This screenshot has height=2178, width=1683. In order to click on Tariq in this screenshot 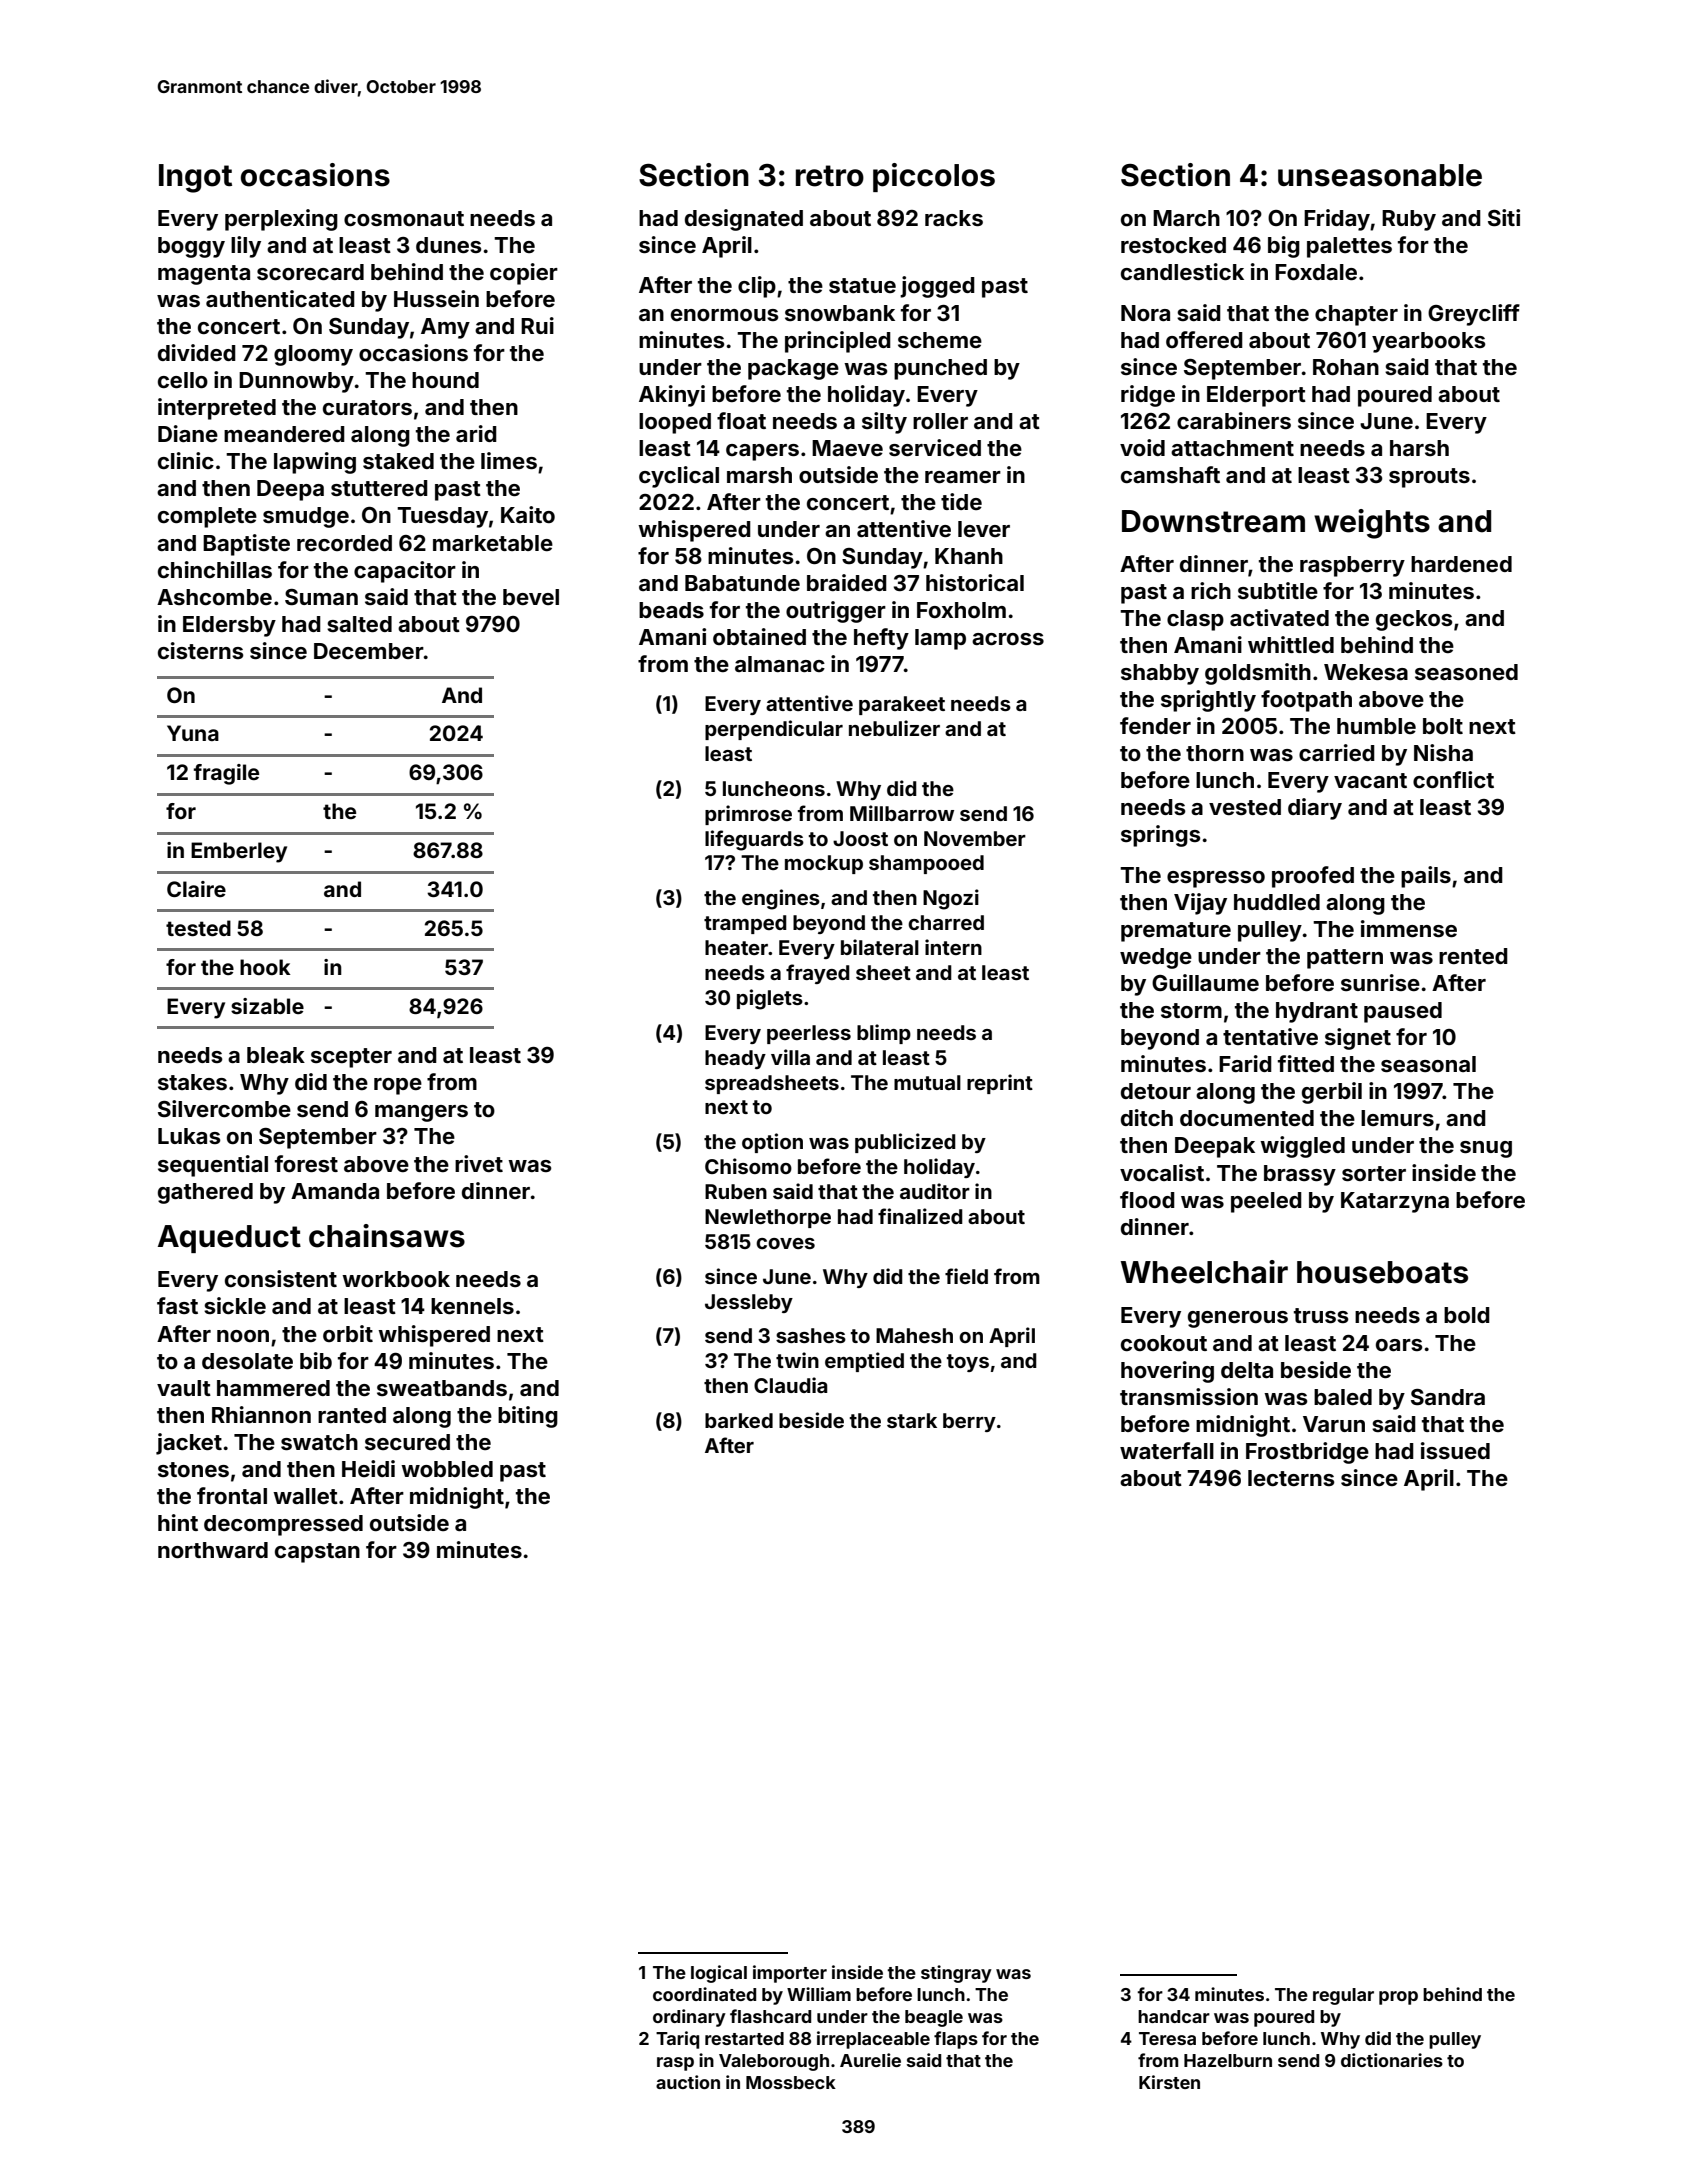, I will do `click(677, 2040)`.
